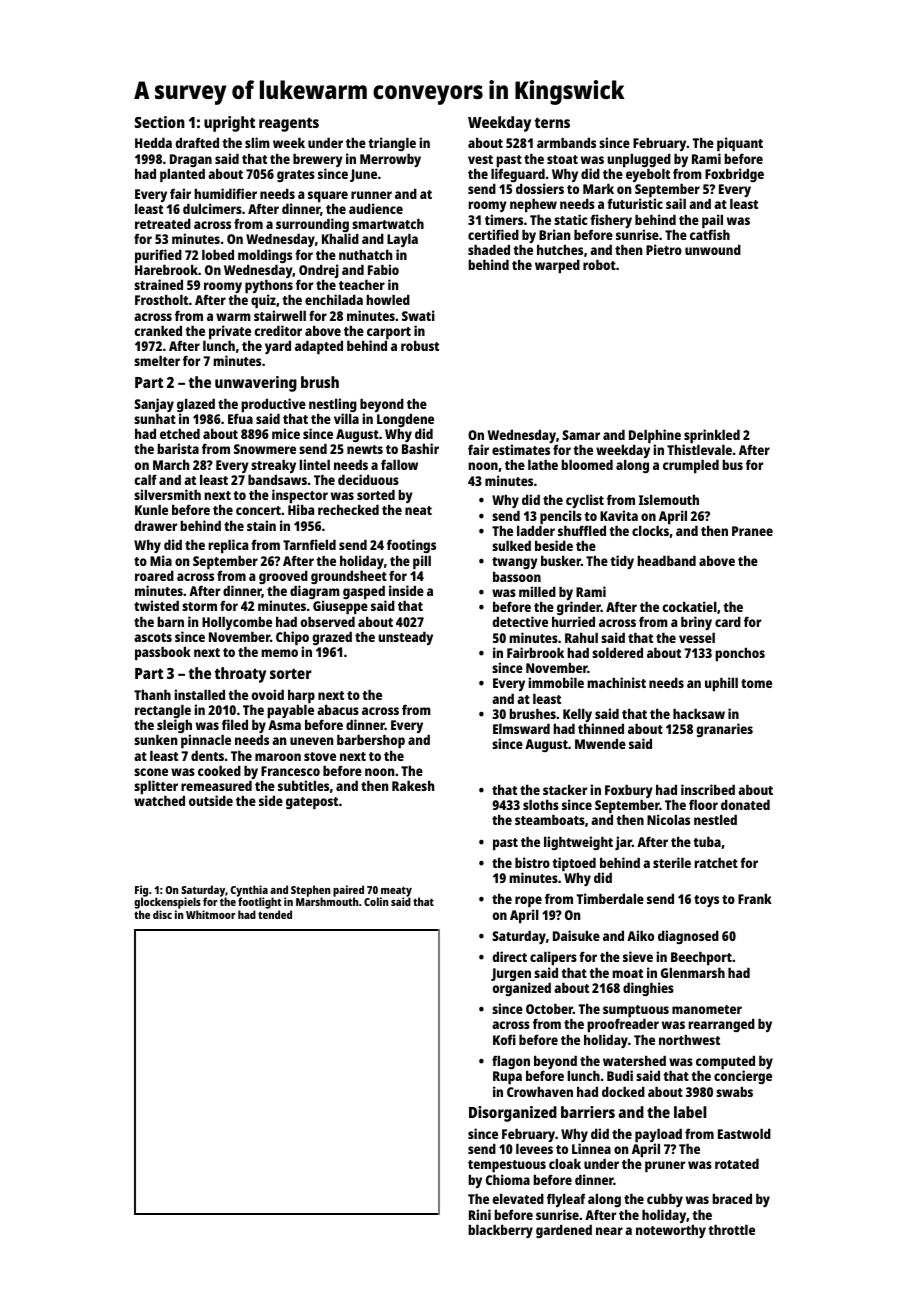 Image resolution: width=908 pixels, height=1316 pixels. Describe the element at coordinates (636, 1012) in the page. I see `sumptuous` at that location.
